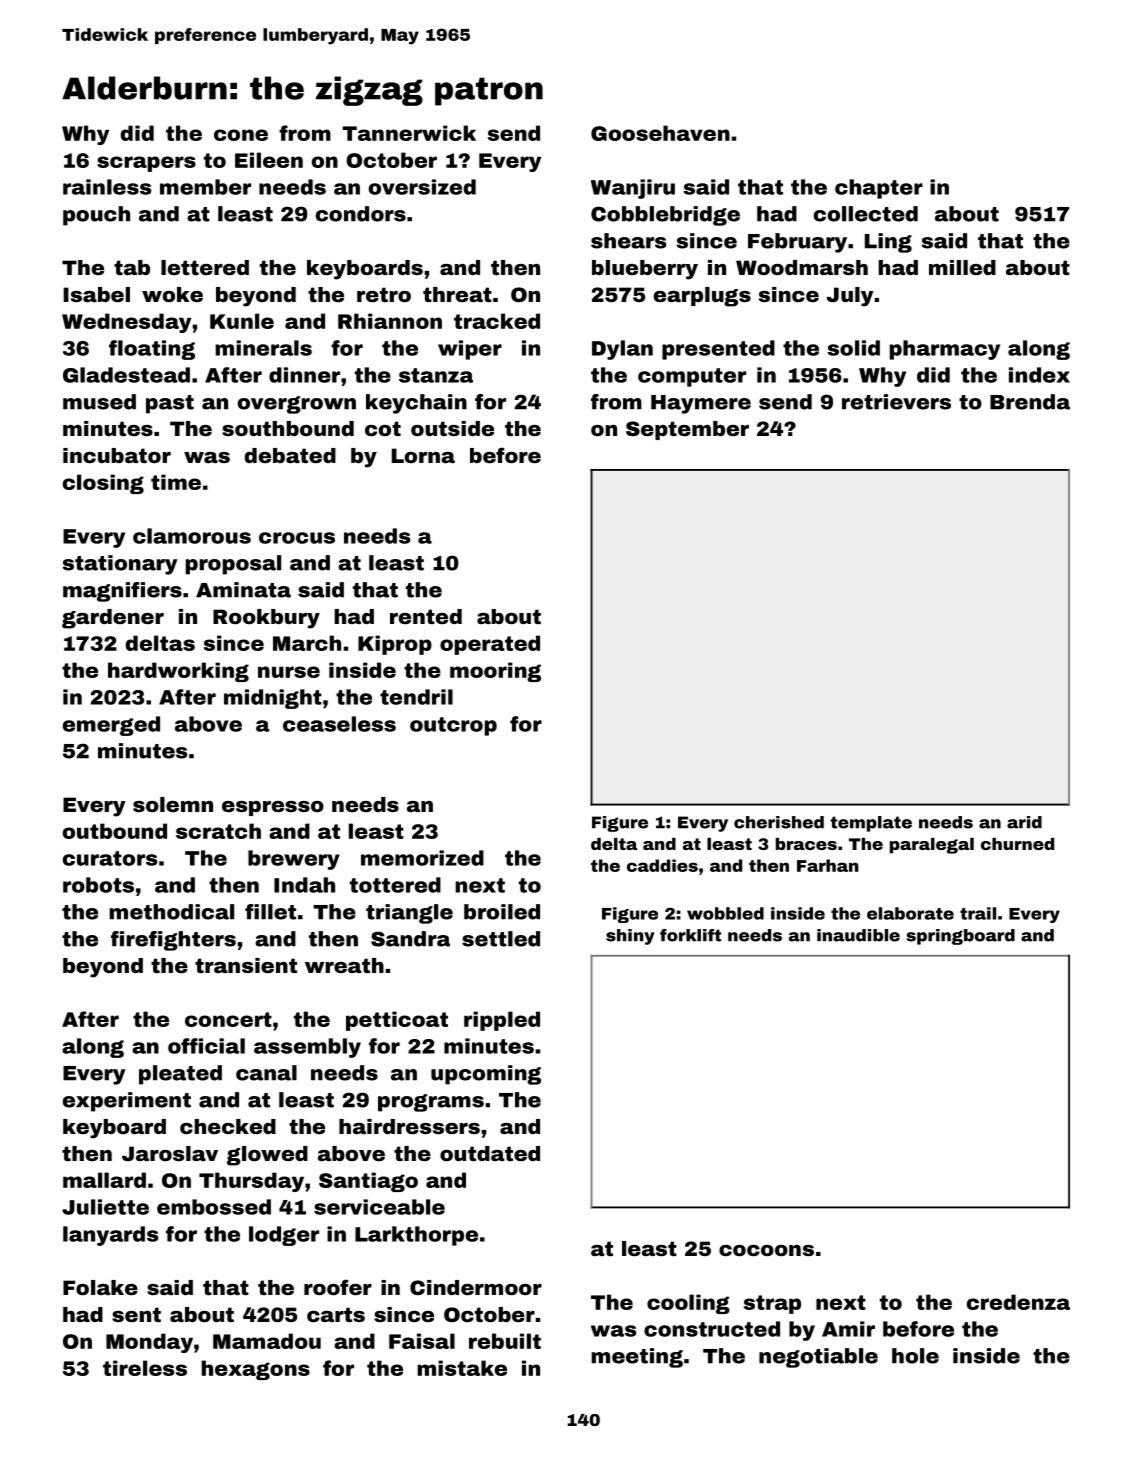 The height and width of the screenshot is (1465, 1132). I want to click on lettered, so click(205, 267).
